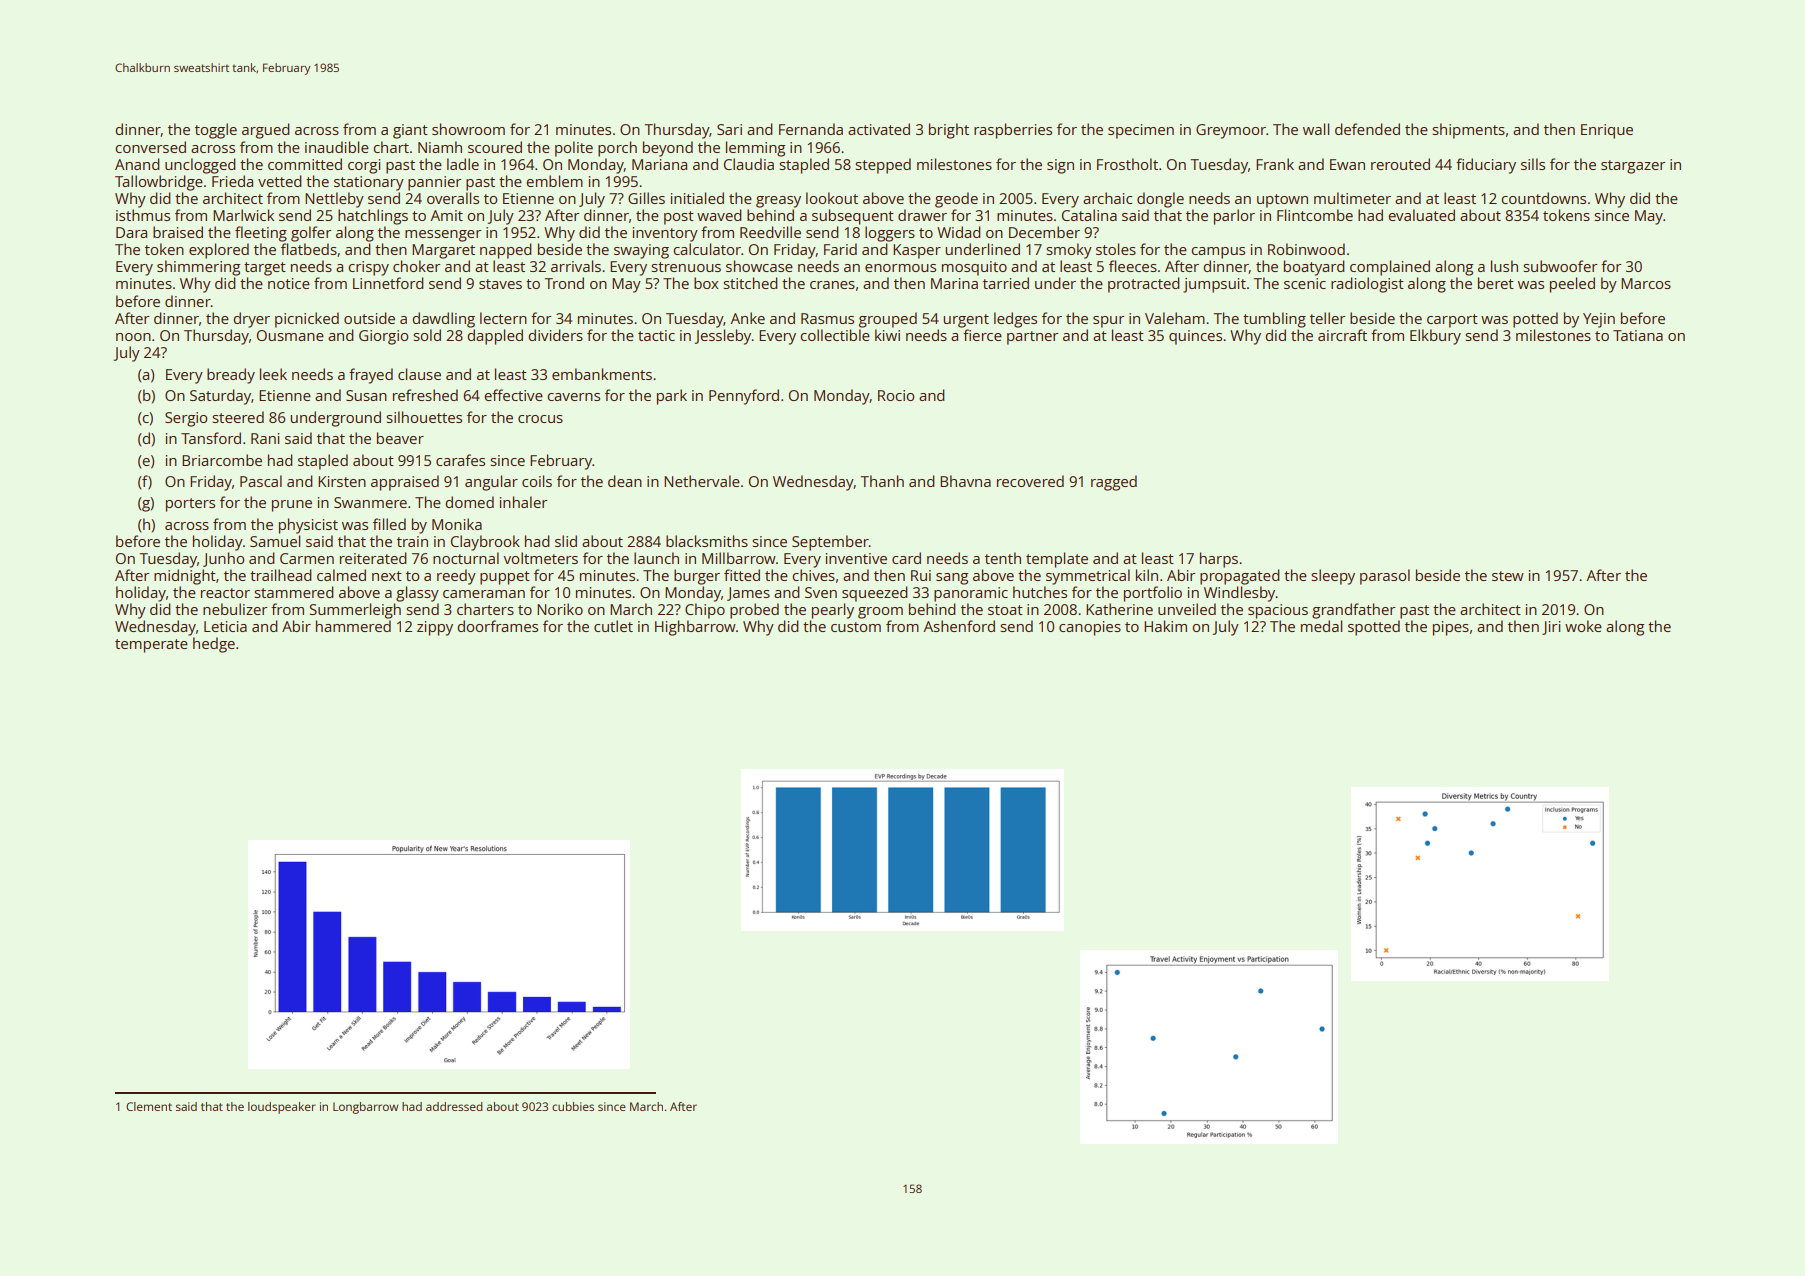 This screenshot has height=1276, width=1805. What do you see at coordinates (1551, 628) in the screenshot?
I see `Jiri` at bounding box center [1551, 628].
